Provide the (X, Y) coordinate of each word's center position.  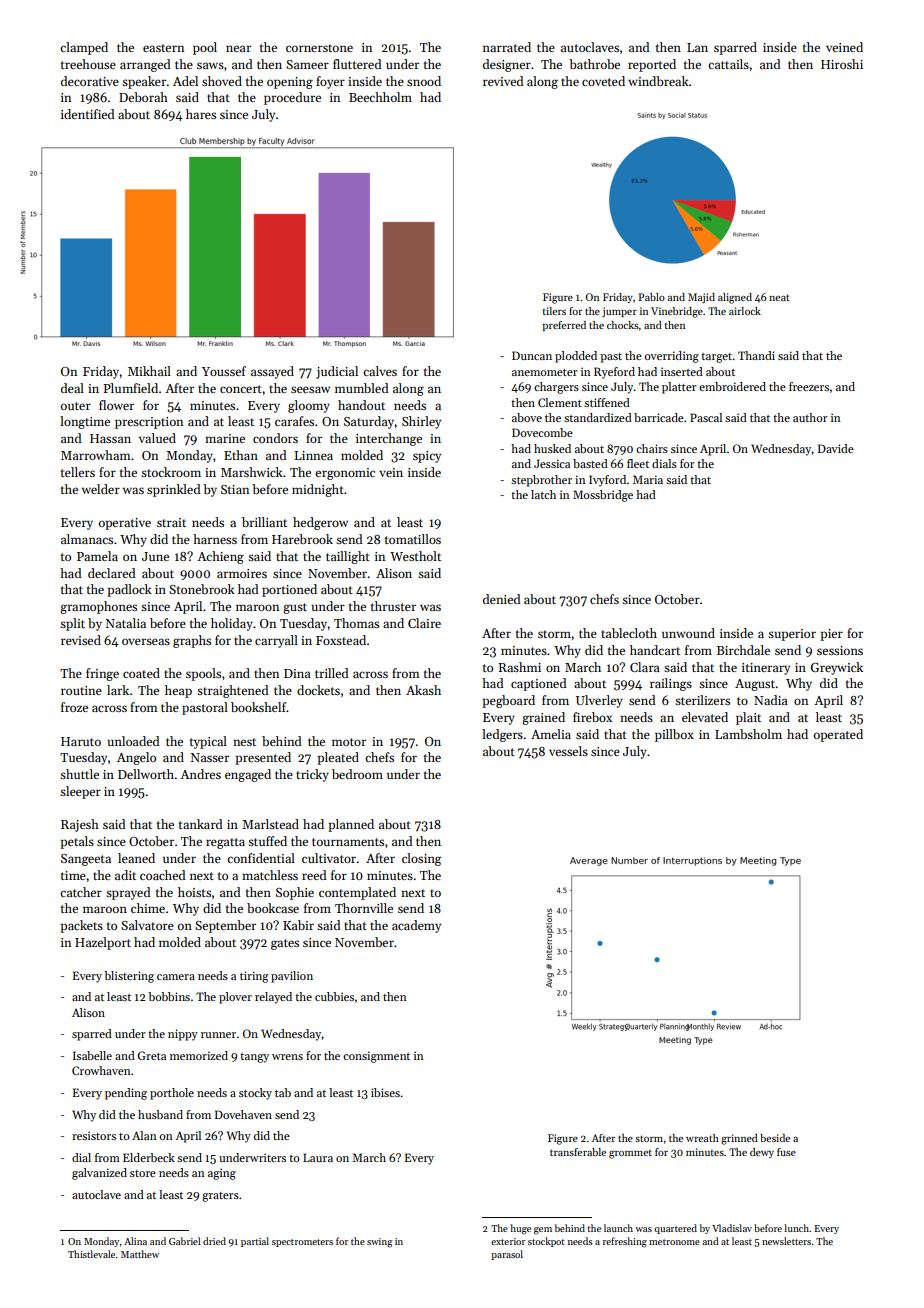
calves (380, 371)
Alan (144, 1135)
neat (779, 297)
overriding (671, 357)
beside (775, 1138)
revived (503, 81)
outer (76, 406)
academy (416, 926)
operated (838, 735)
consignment (376, 1057)
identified (87, 114)
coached (162, 875)
